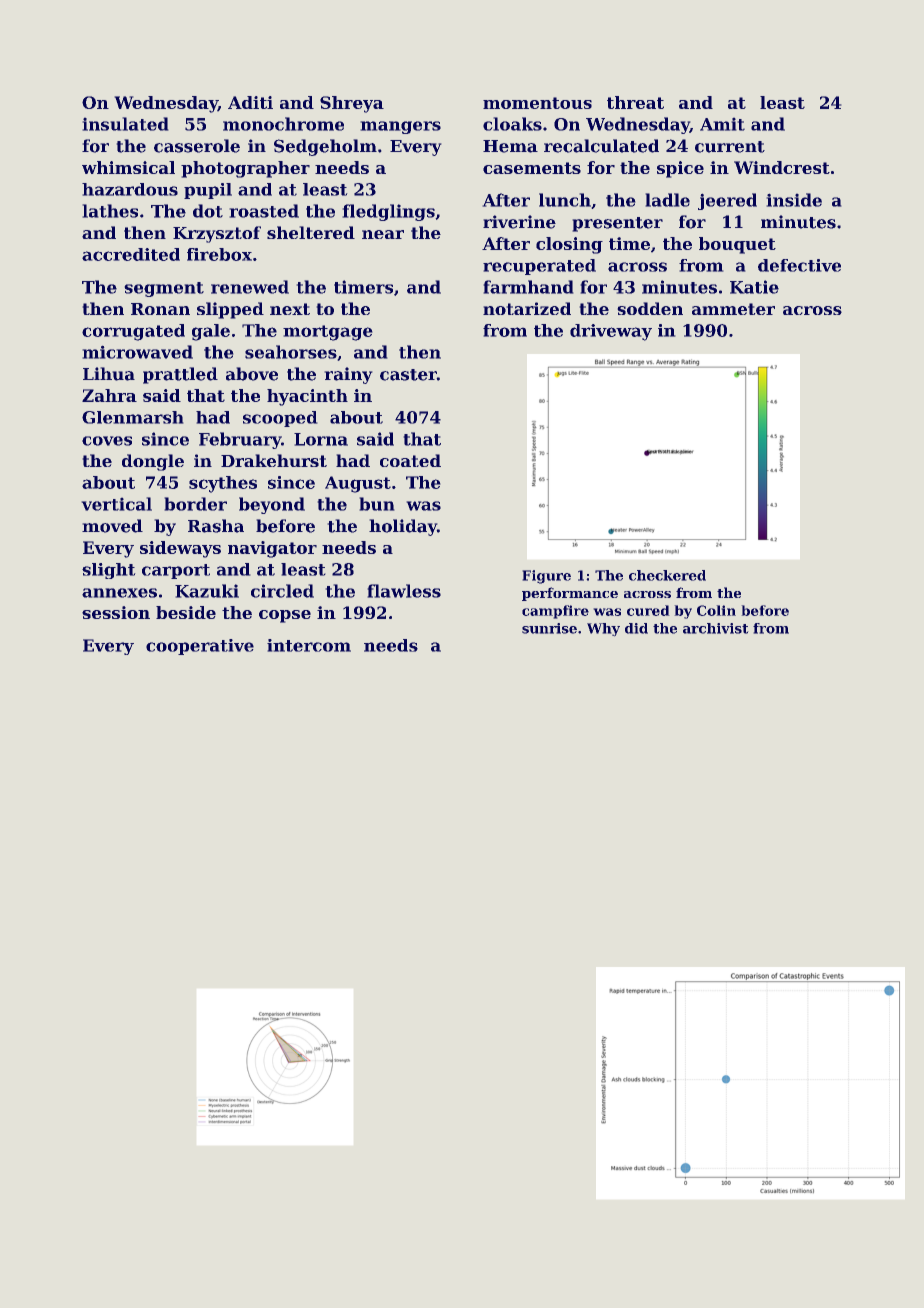 Image resolution: width=924 pixels, height=1308 pixels. What do you see at coordinates (667, 575) in the screenshot?
I see `checkered` at bounding box center [667, 575].
